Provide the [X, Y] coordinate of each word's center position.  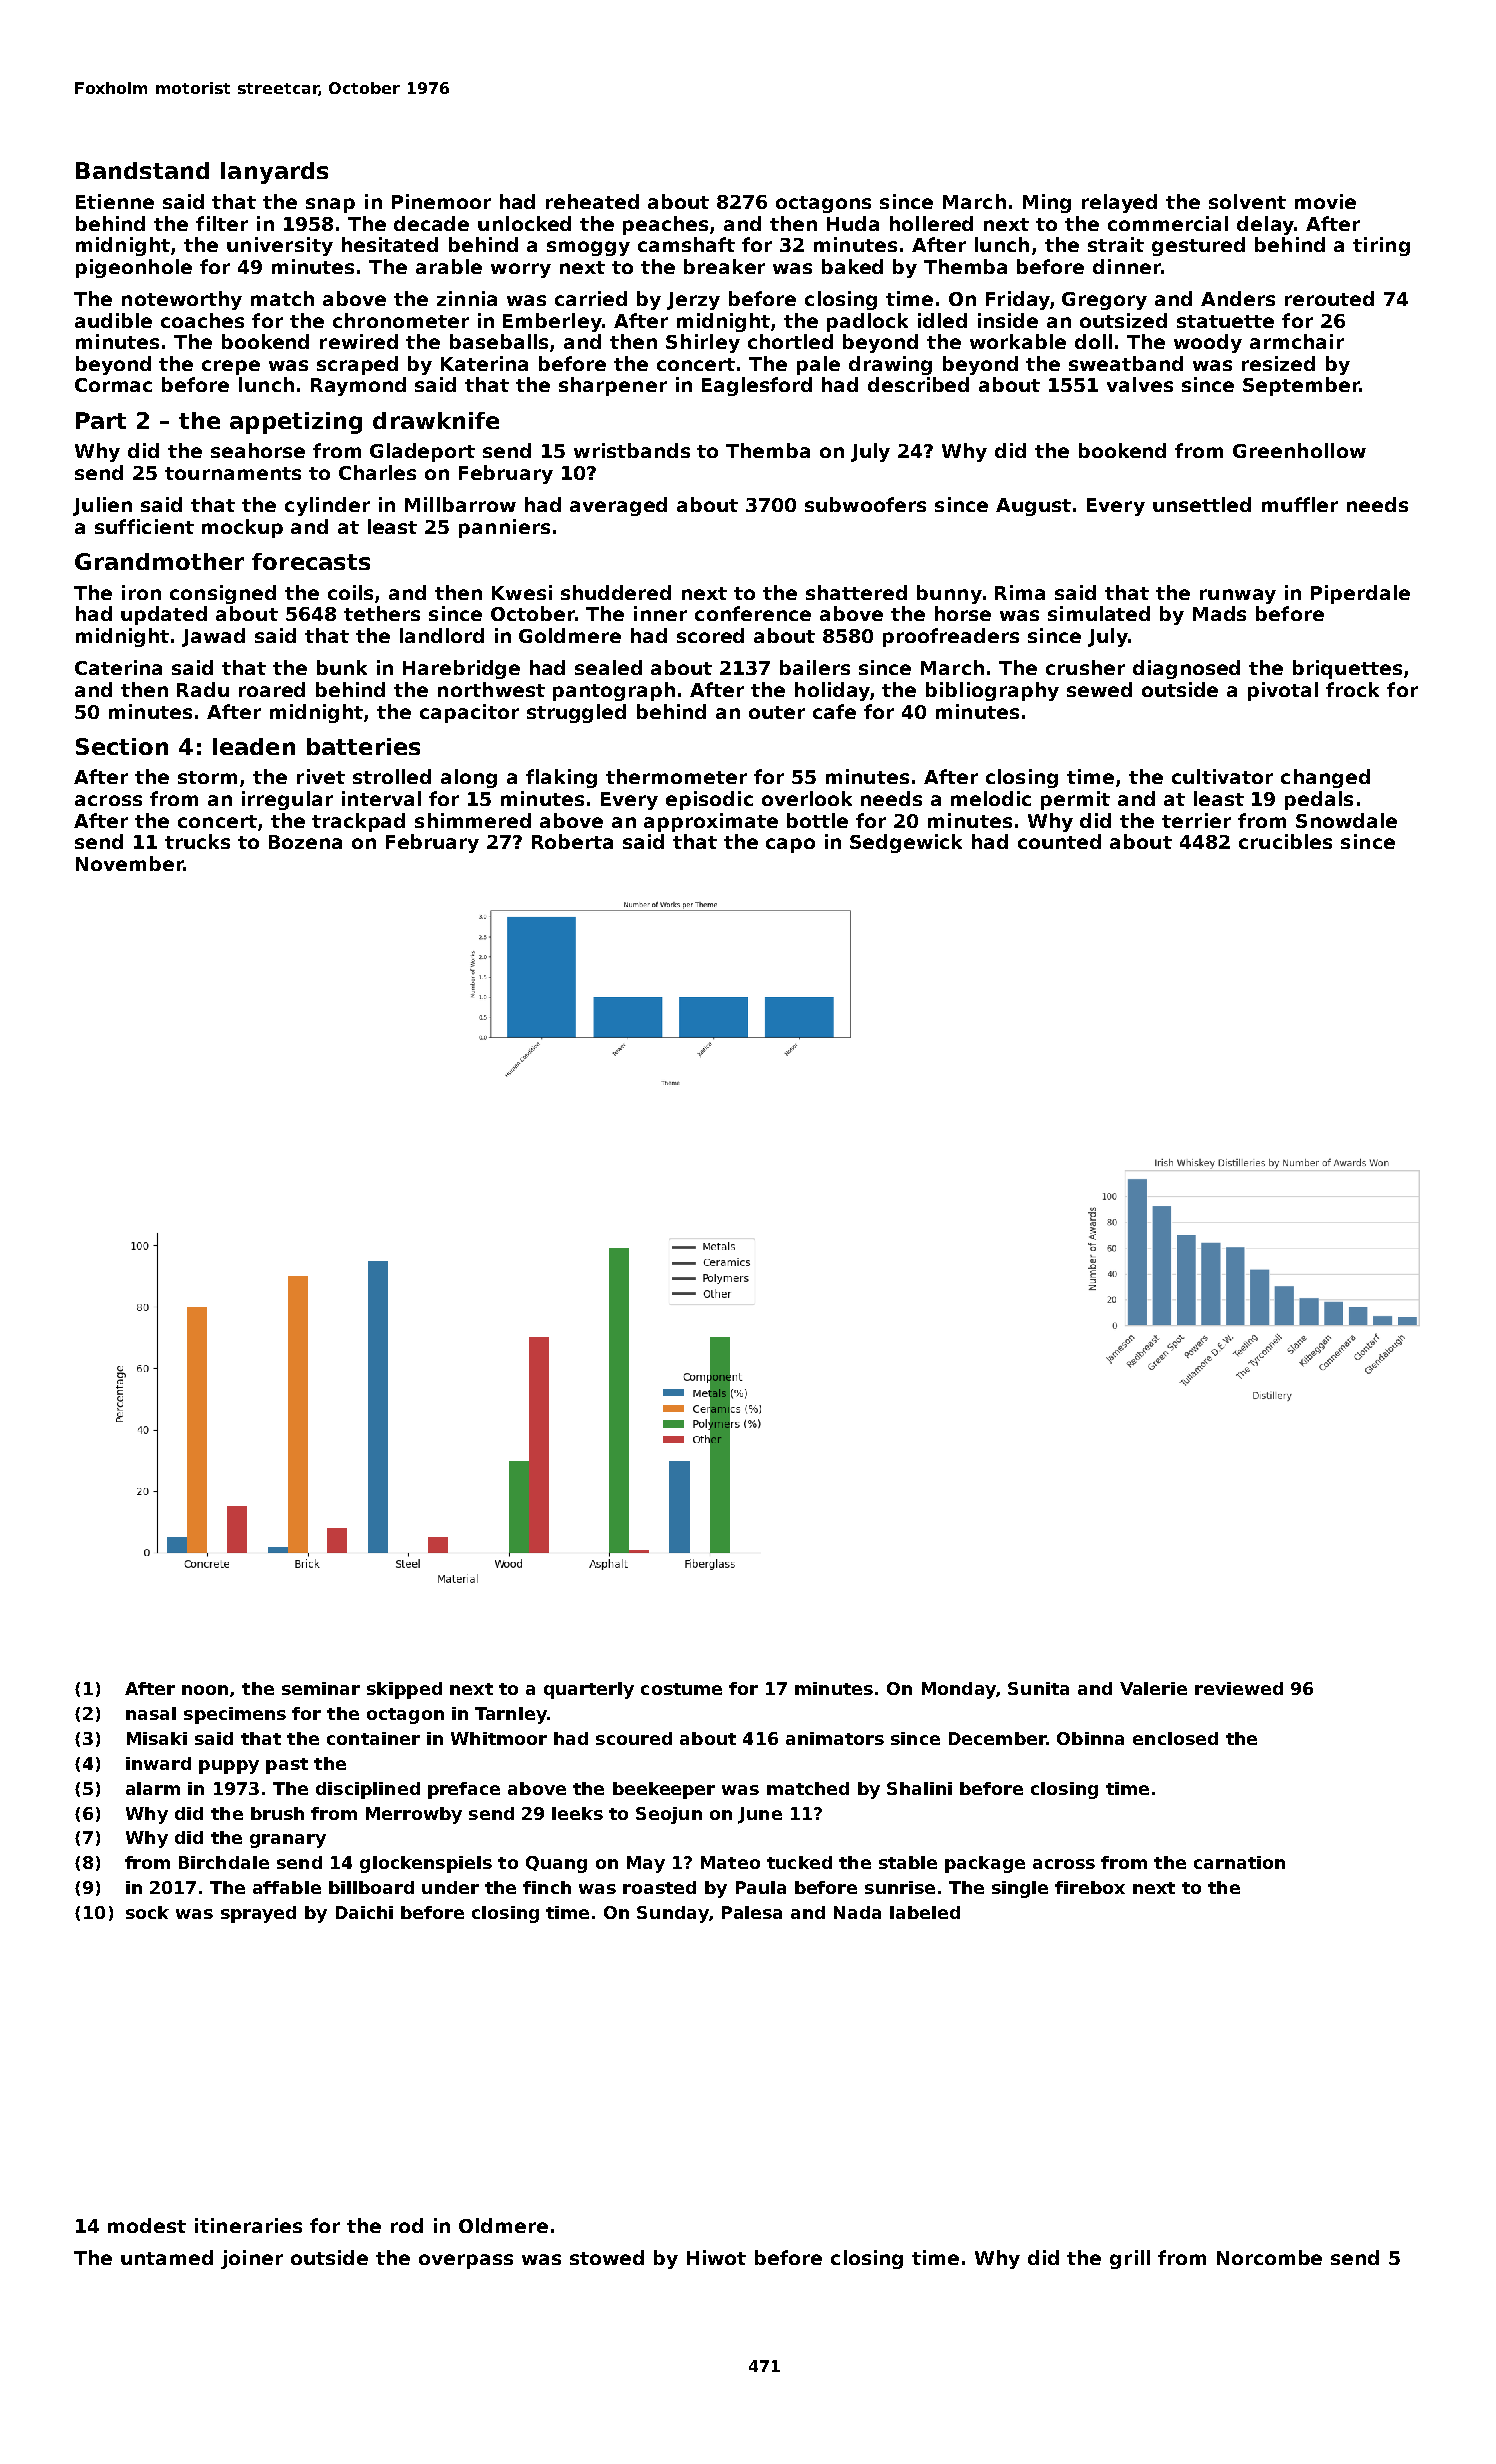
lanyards [274, 173]
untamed [167, 2257]
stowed [607, 2257]
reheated [592, 201]
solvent [1247, 201]
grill [1130, 2259]
